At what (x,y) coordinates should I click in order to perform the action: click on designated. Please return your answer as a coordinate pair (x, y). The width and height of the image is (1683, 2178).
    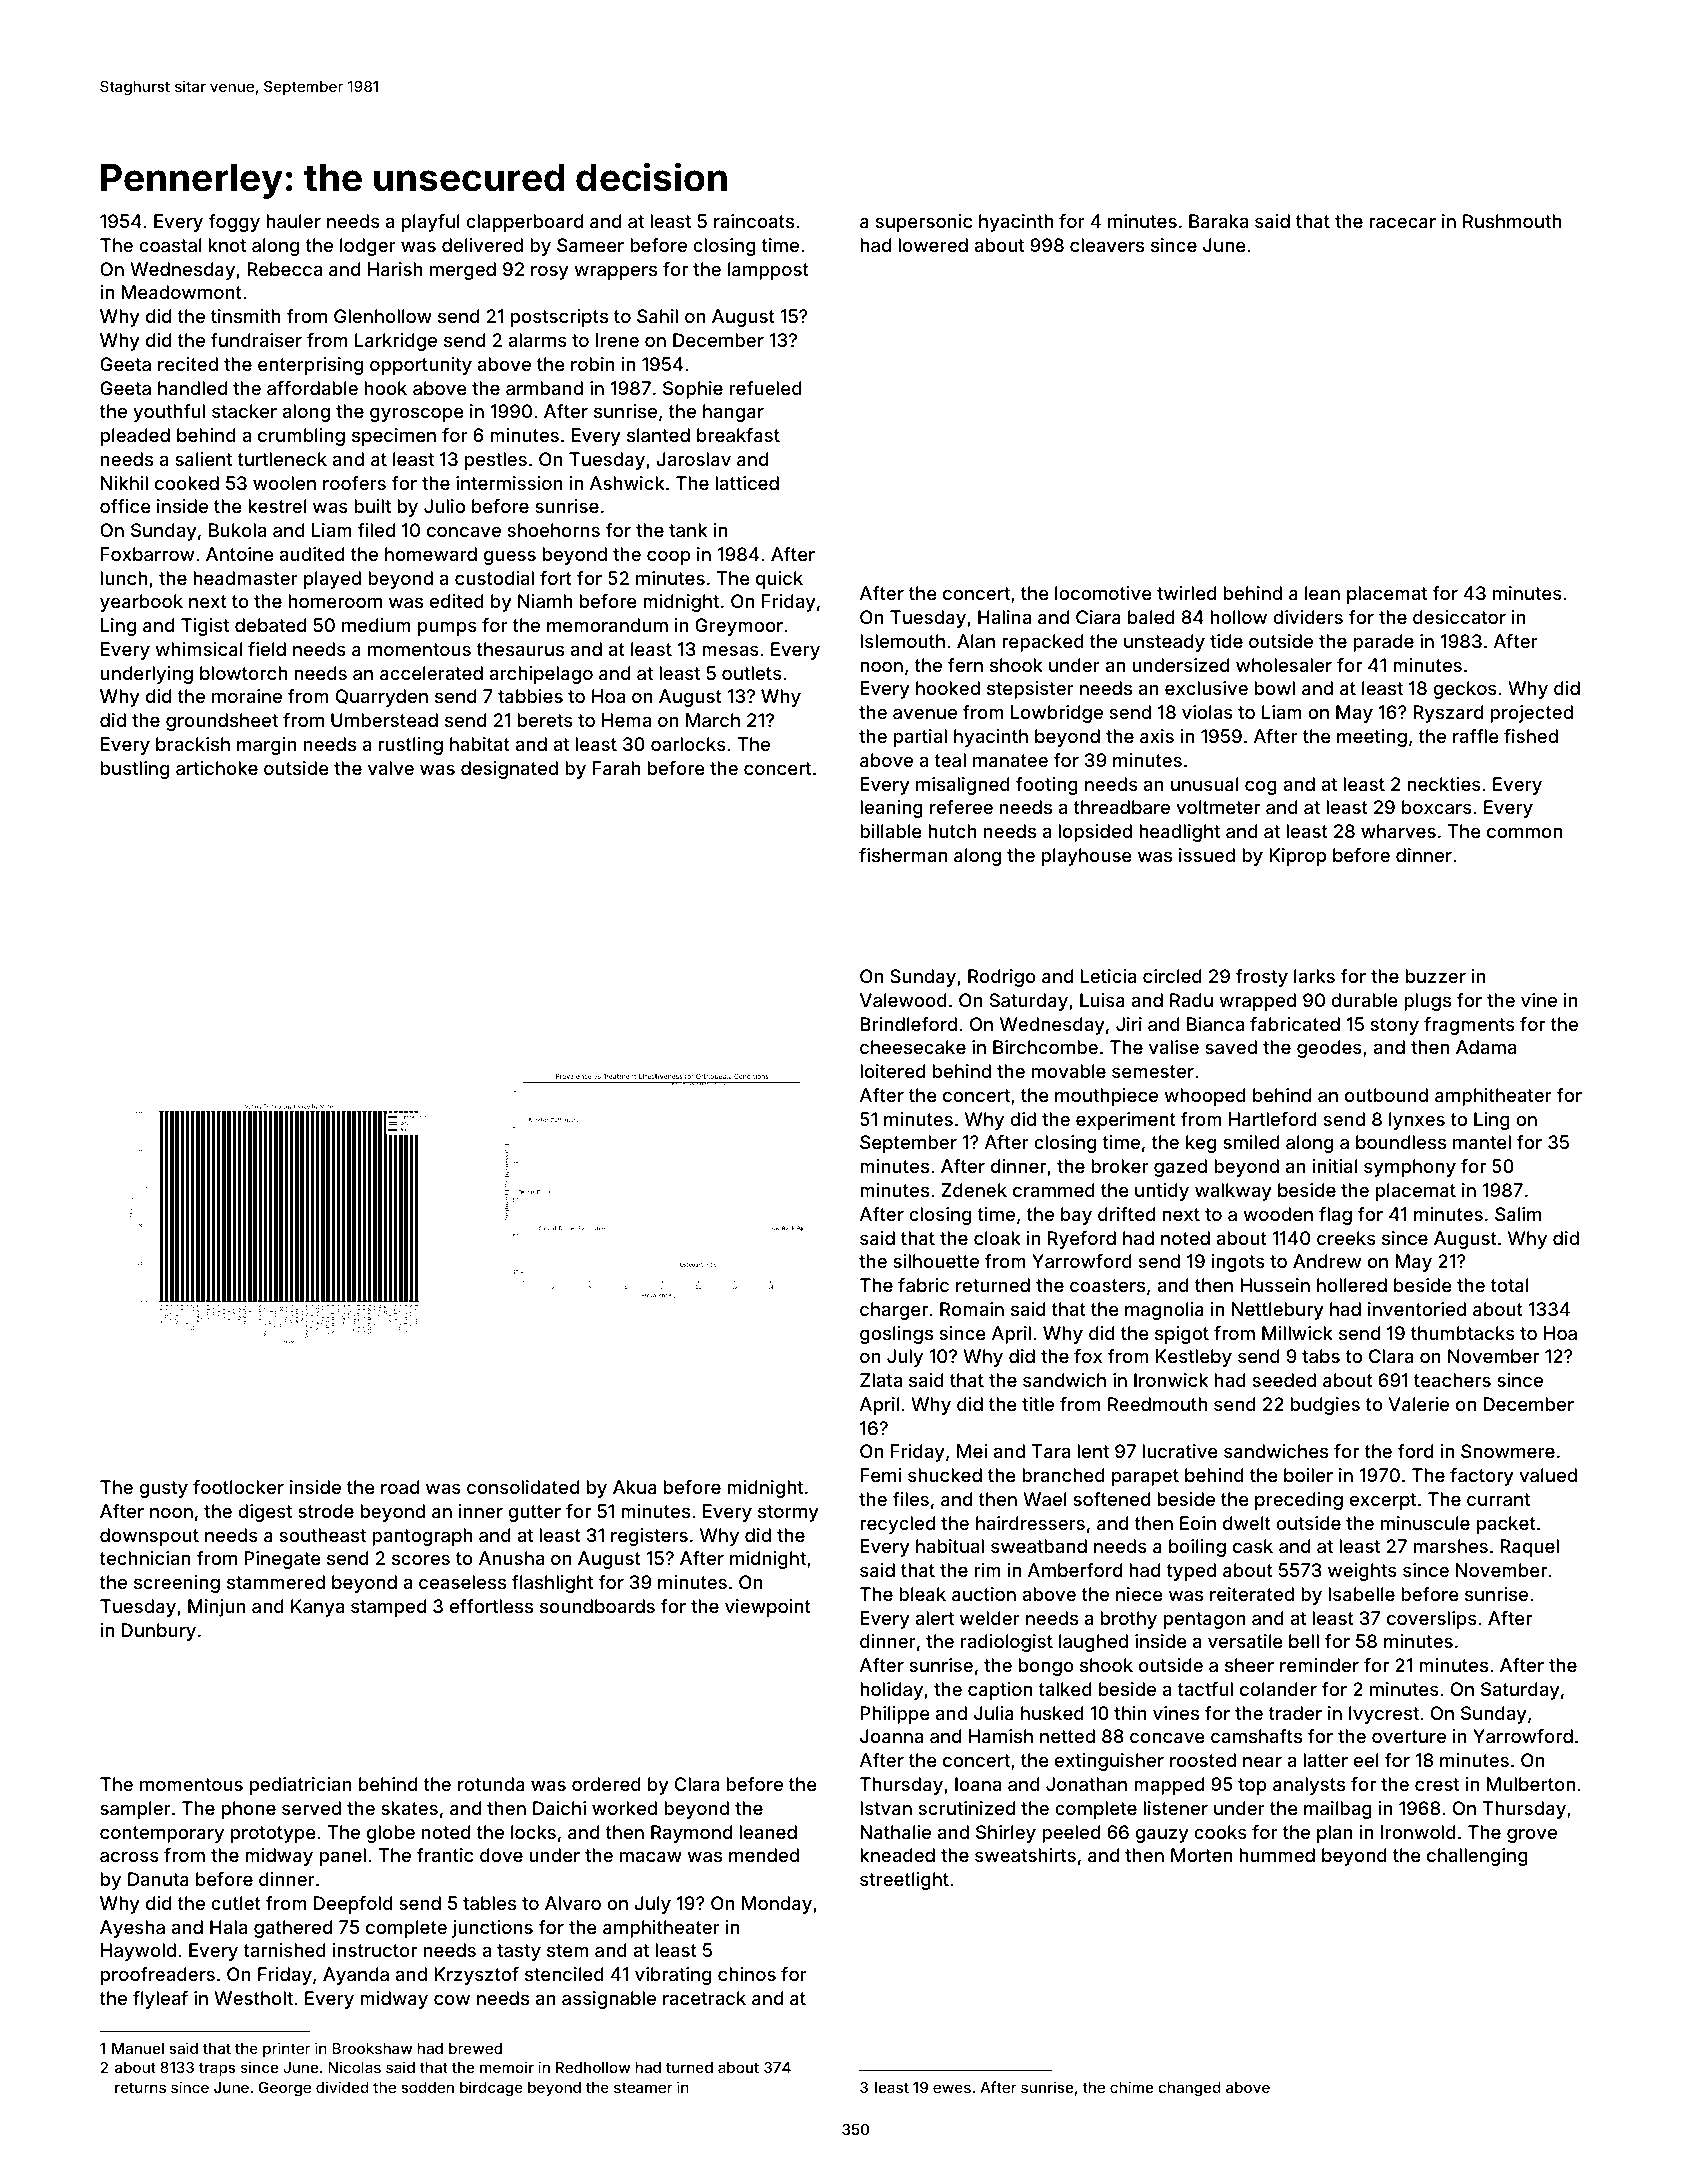
    Looking at the image, I should click on (509, 770).
